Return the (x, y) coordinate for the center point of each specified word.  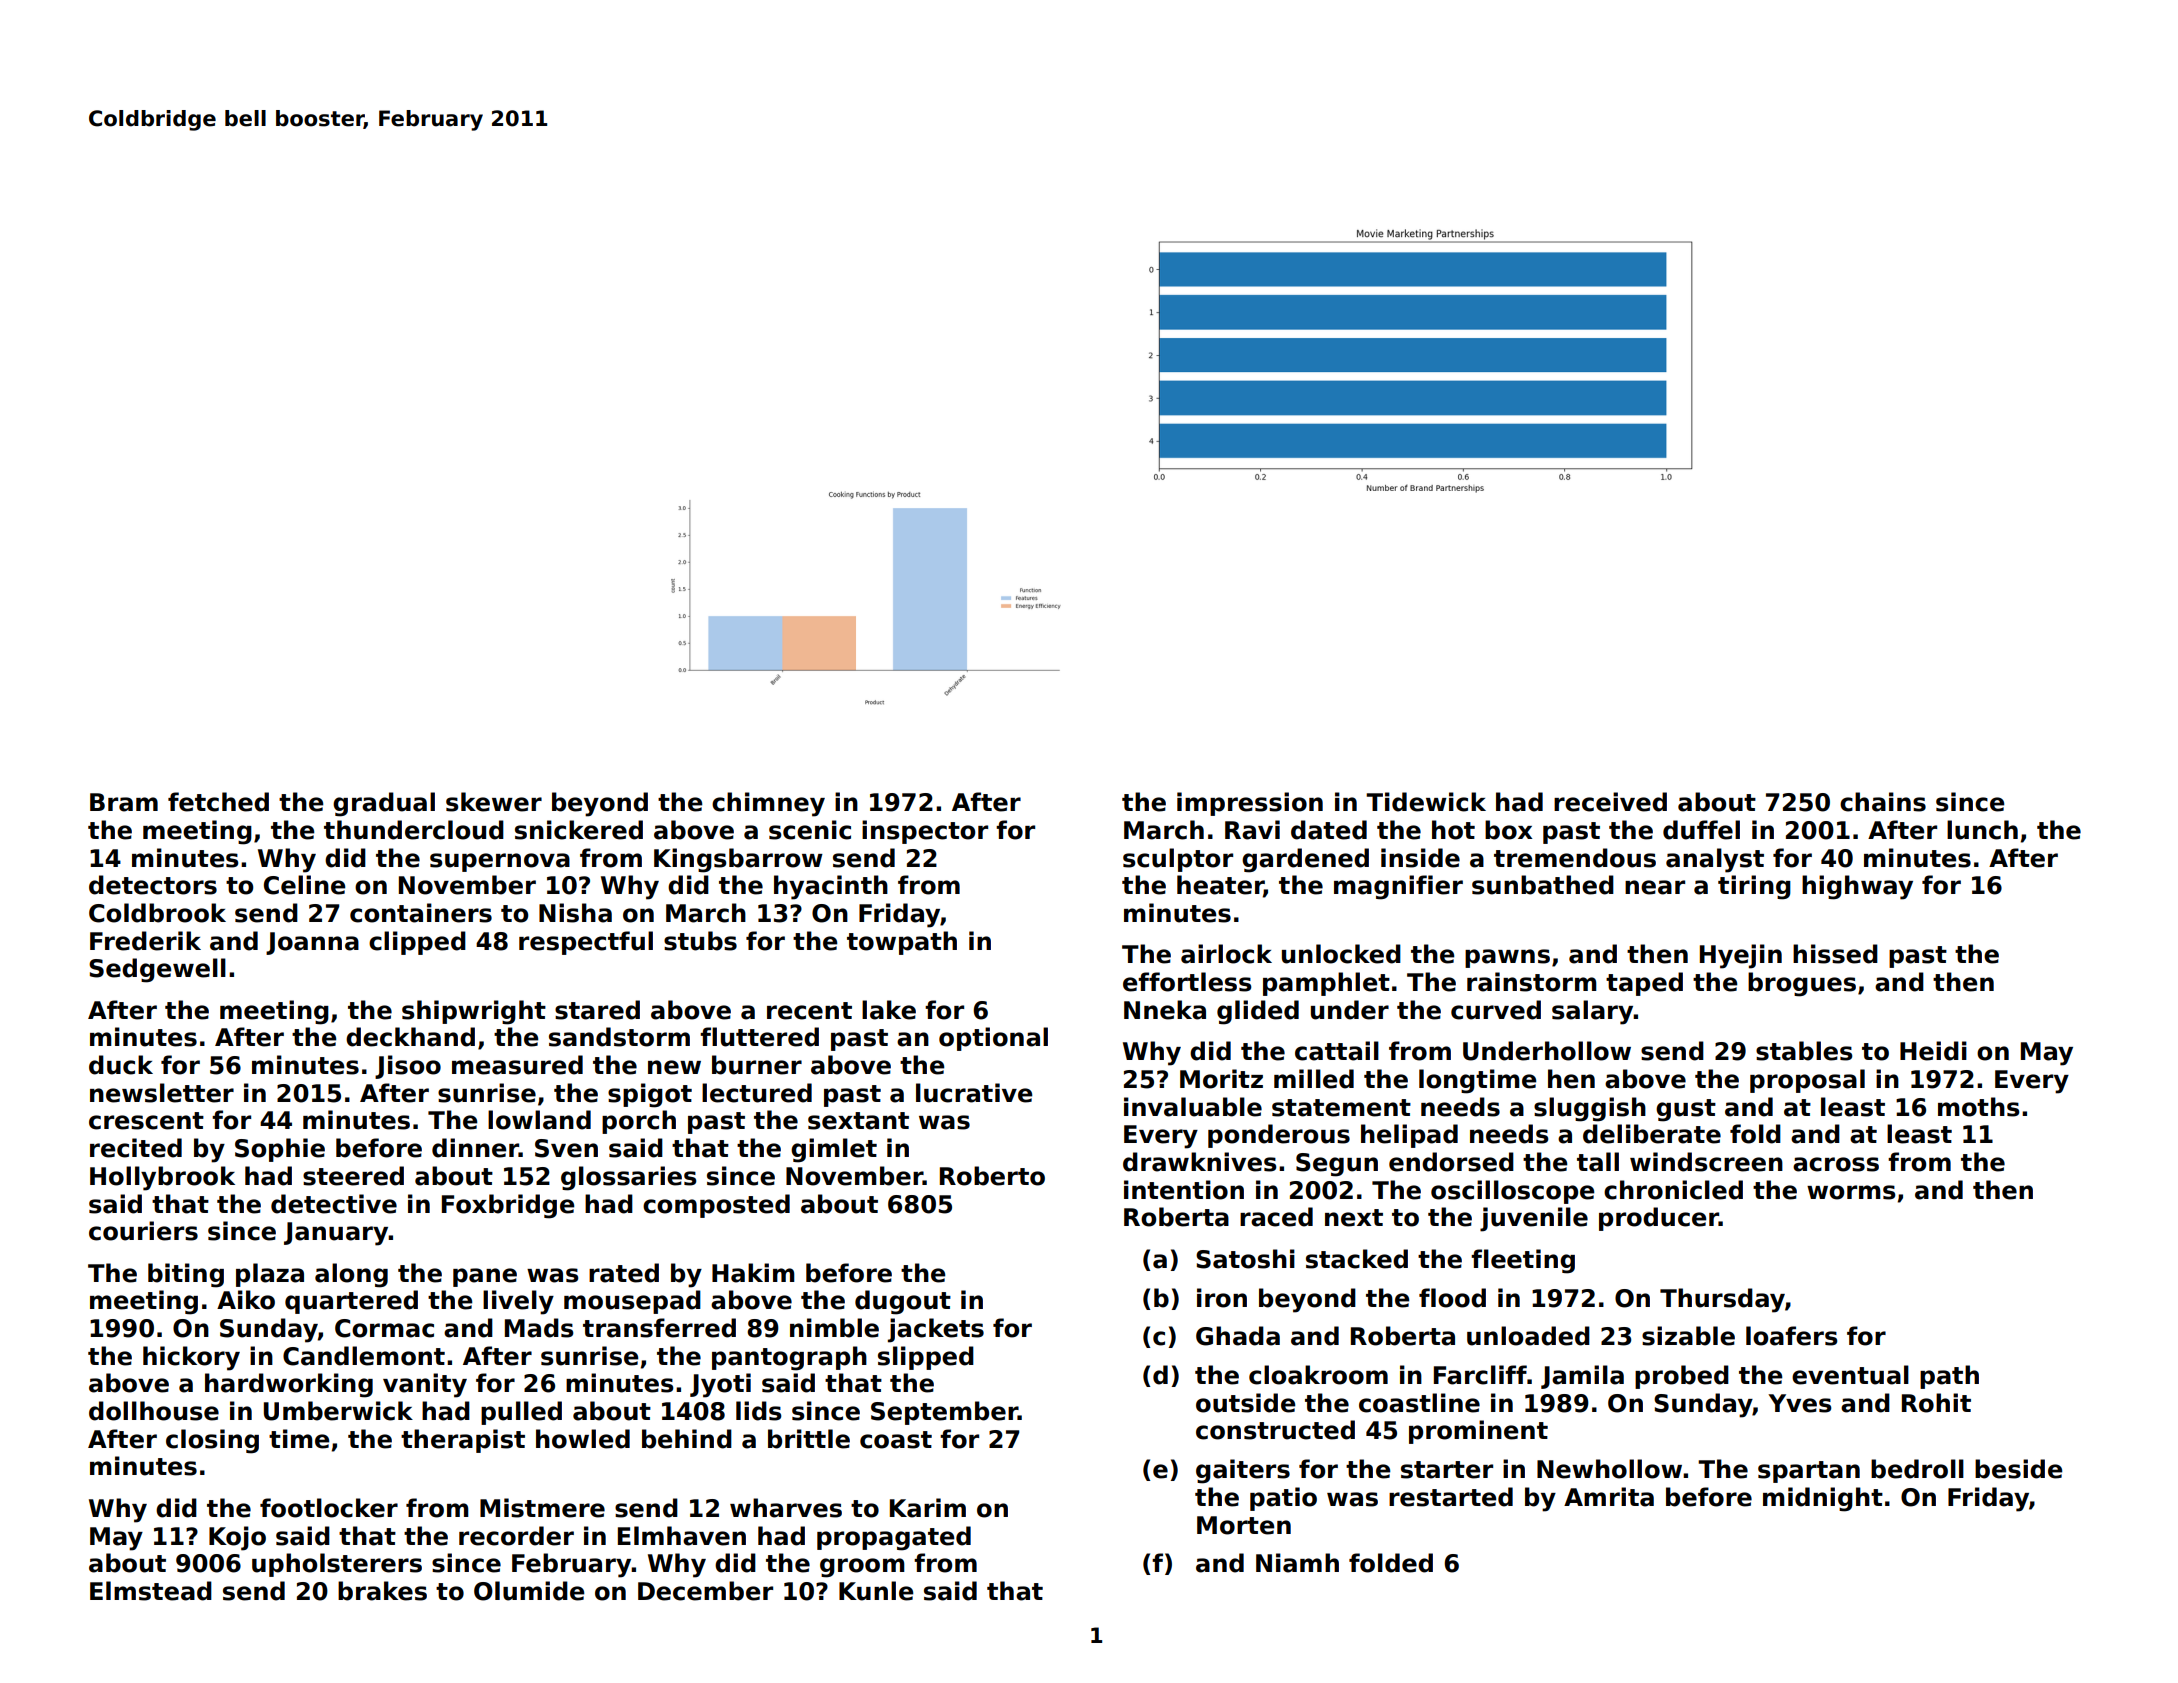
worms (1851, 1192)
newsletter (162, 1093)
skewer (494, 802)
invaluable (1193, 1107)
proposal (1807, 1081)
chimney (768, 804)
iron (1222, 1298)
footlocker (329, 1508)
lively (518, 1302)
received (1610, 802)
